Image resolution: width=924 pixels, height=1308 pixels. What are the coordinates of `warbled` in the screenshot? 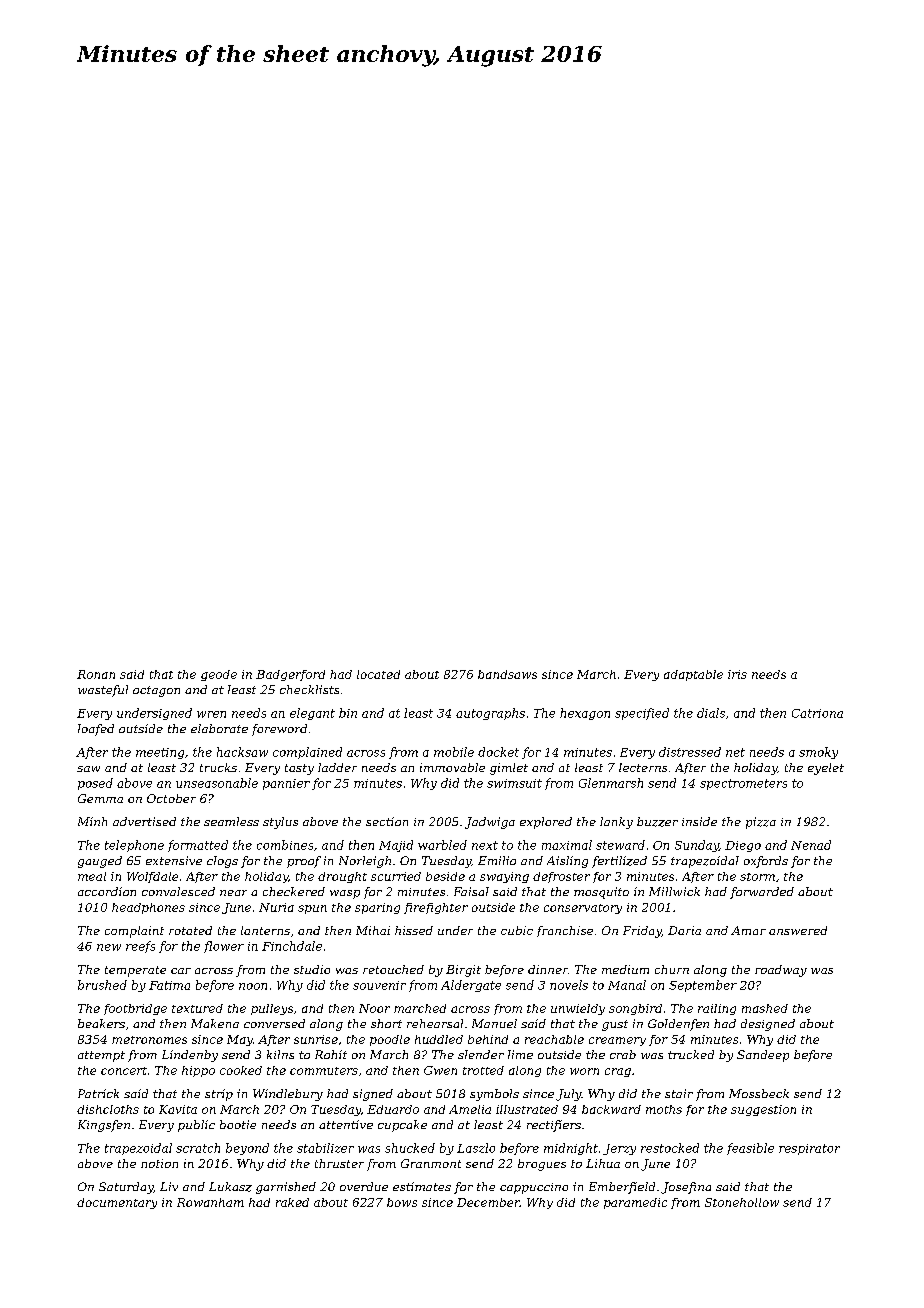 It's located at (442, 845).
